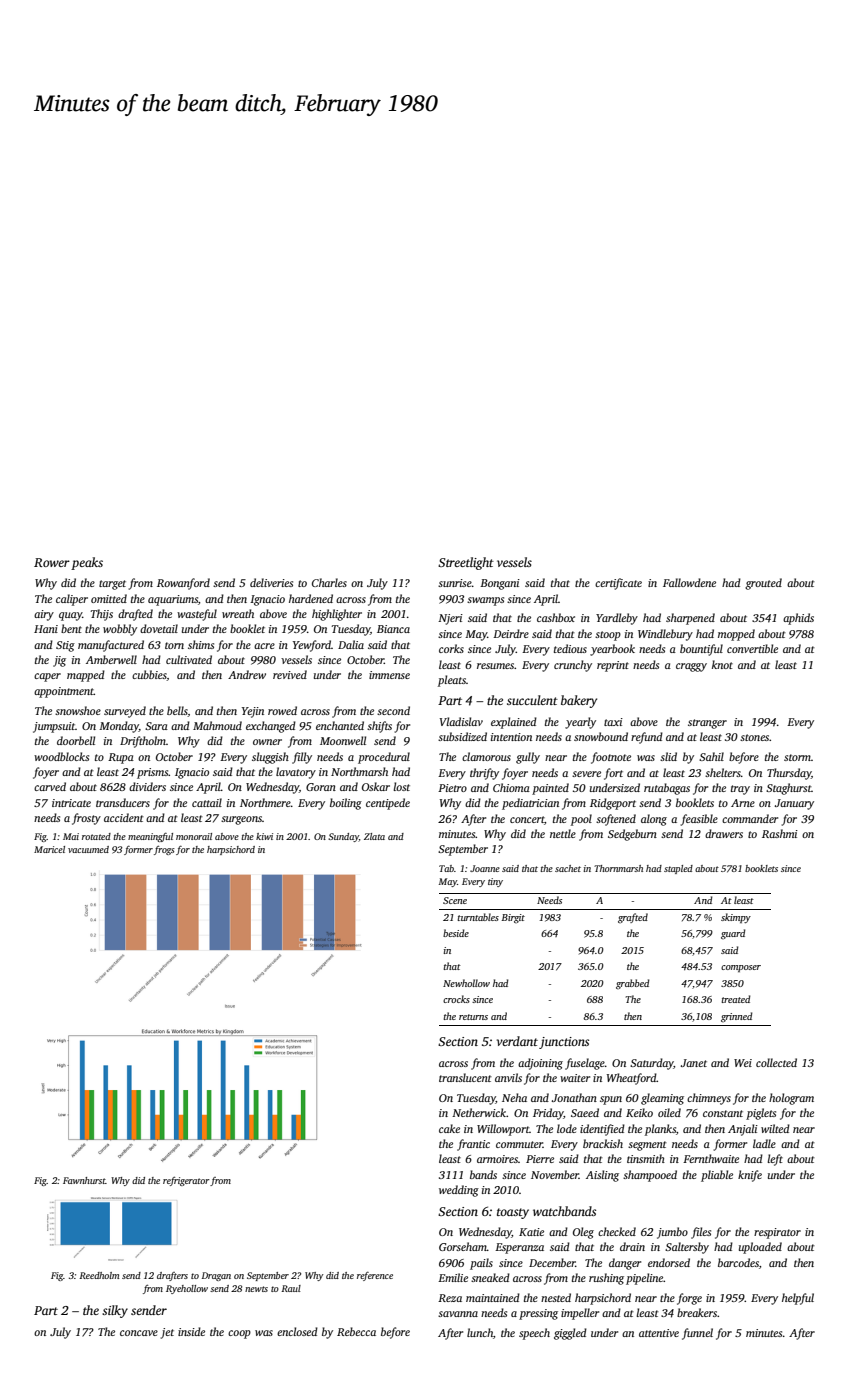 The width and height of the image is (849, 1400). I want to click on Pierre, so click(540, 1159).
